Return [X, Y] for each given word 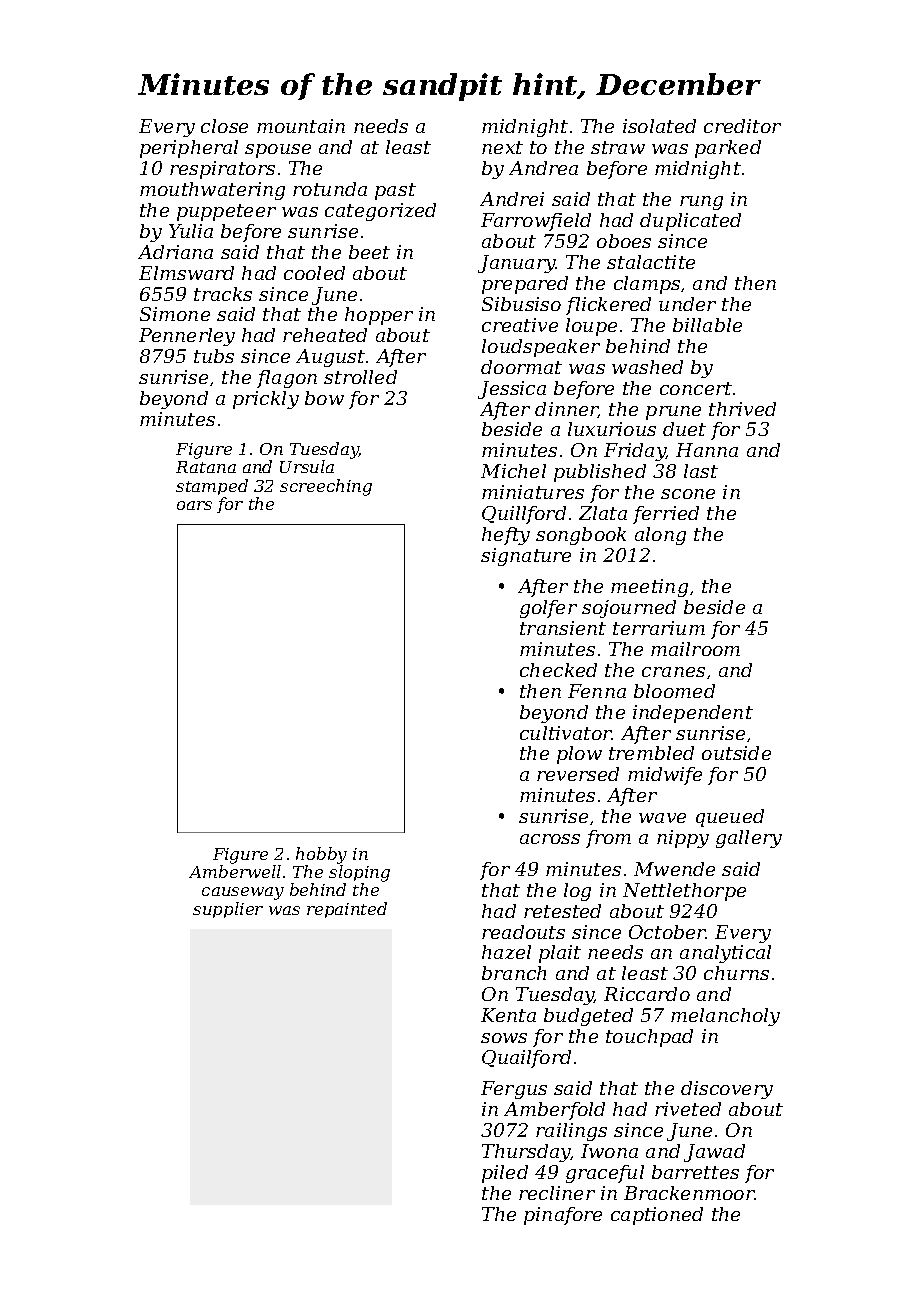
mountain [301, 126]
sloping [359, 873]
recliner [557, 1193]
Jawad [714, 1153]
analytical [725, 954]
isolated [659, 126]
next [502, 147]
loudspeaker [541, 348]
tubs [214, 356]
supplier [228, 910]
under [687, 304]
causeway [243, 893]
